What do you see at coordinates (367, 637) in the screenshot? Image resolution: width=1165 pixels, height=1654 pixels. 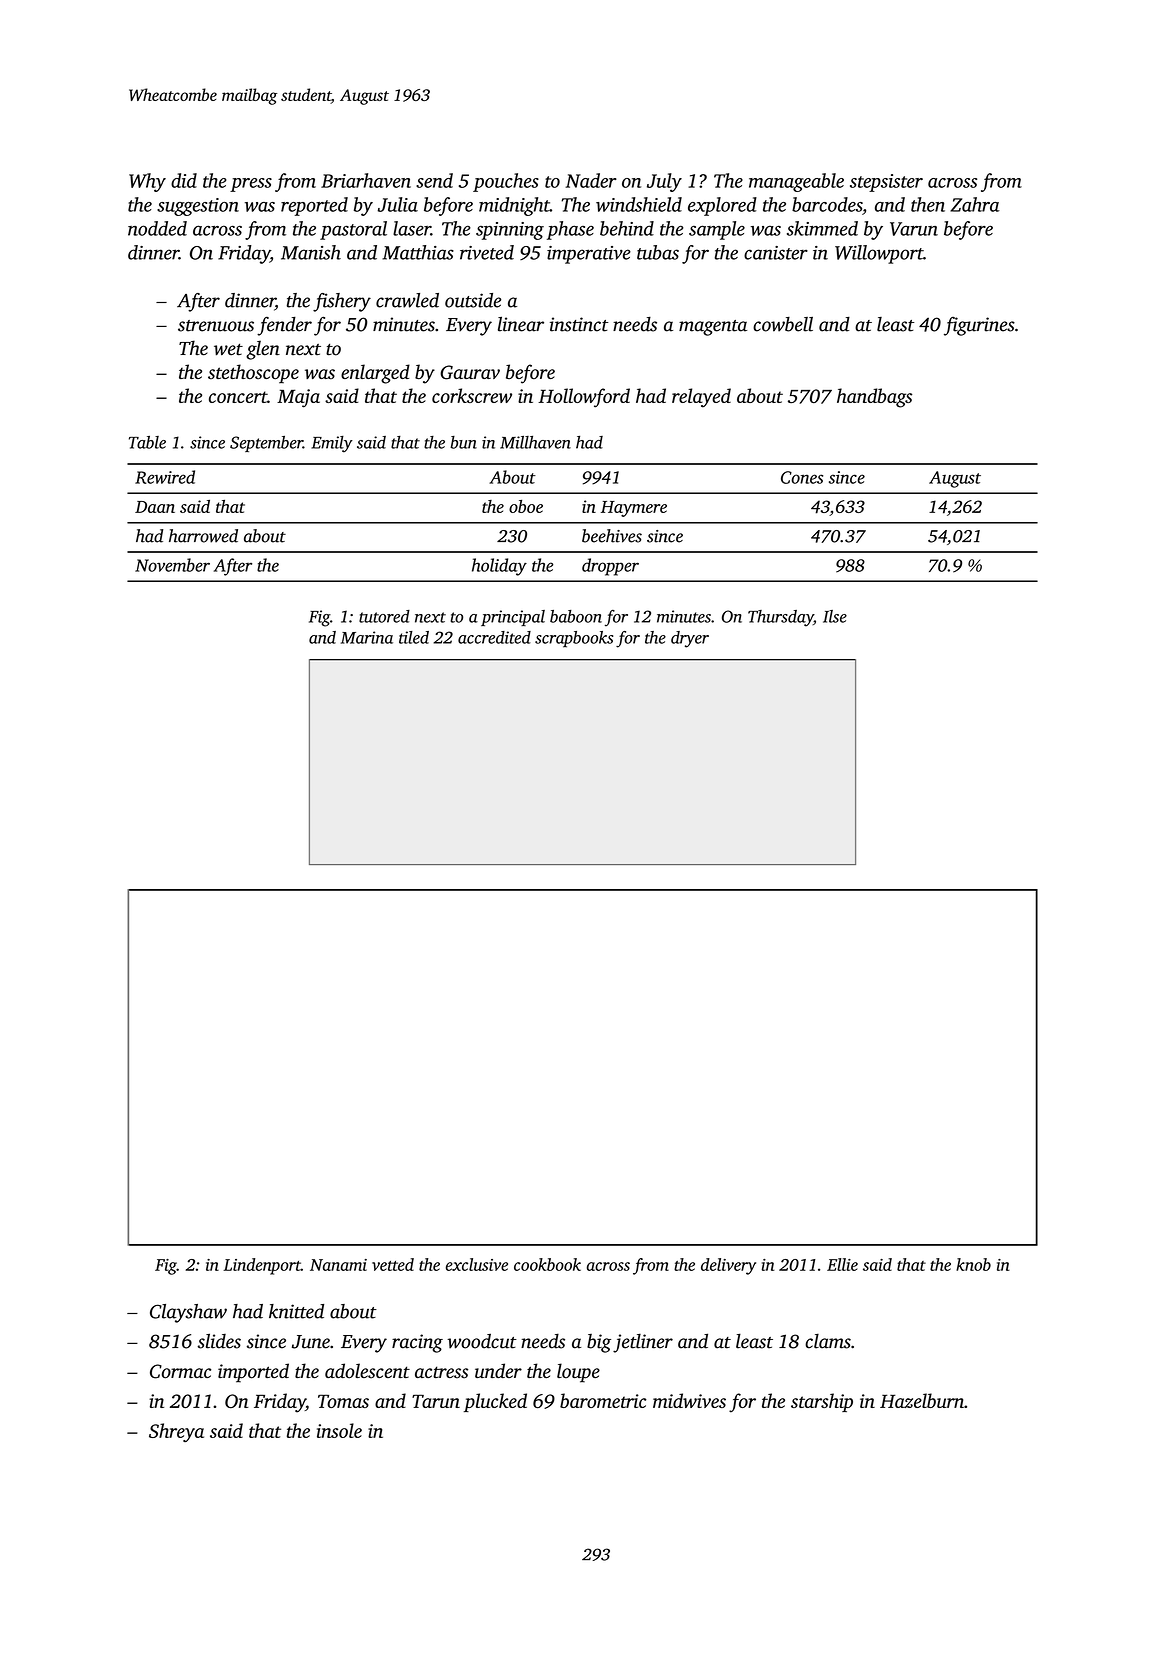 I see `Marina` at bounding box center [367, 637].
